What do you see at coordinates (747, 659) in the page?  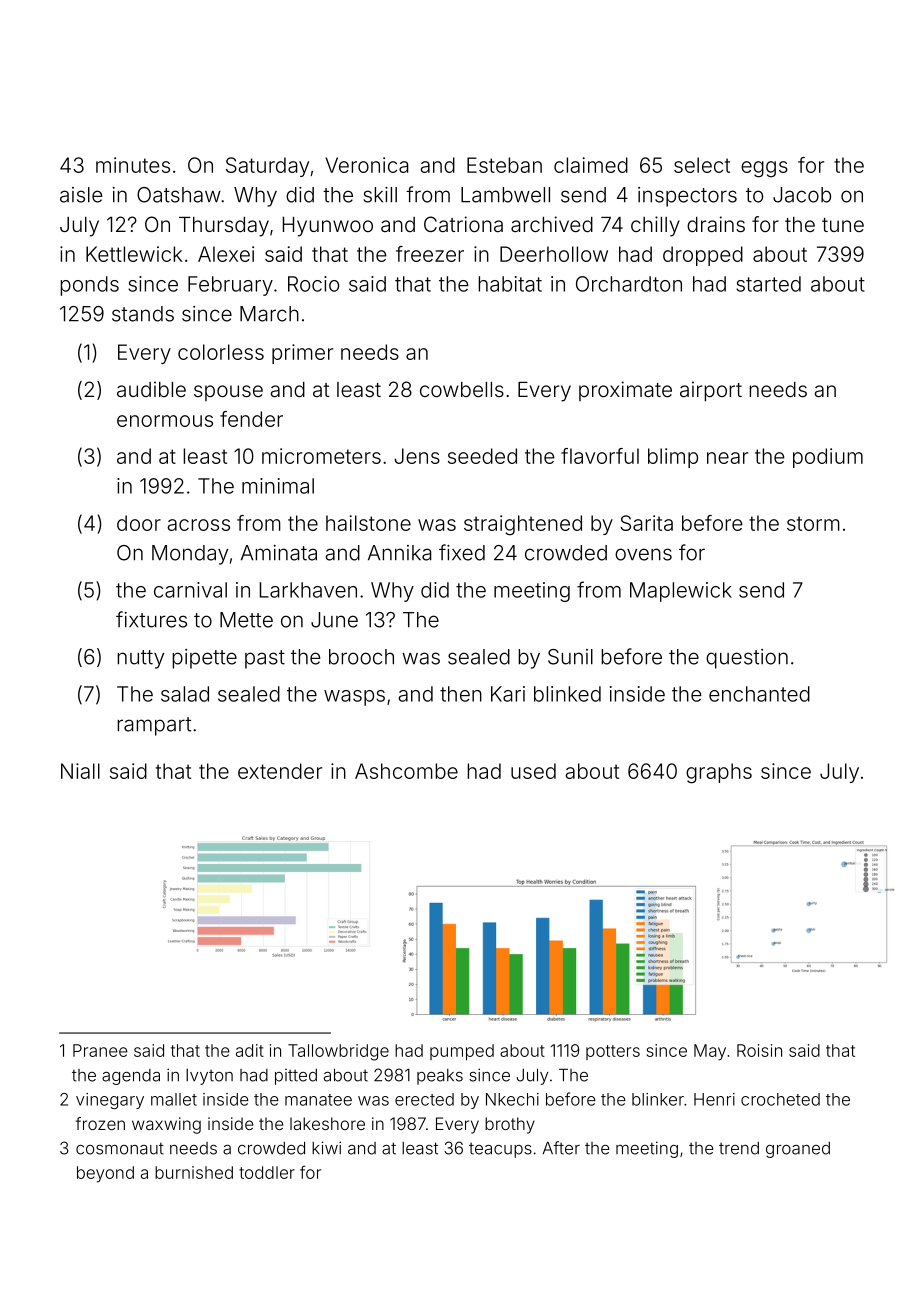 I see `question` at bounding box center [747, 659].
